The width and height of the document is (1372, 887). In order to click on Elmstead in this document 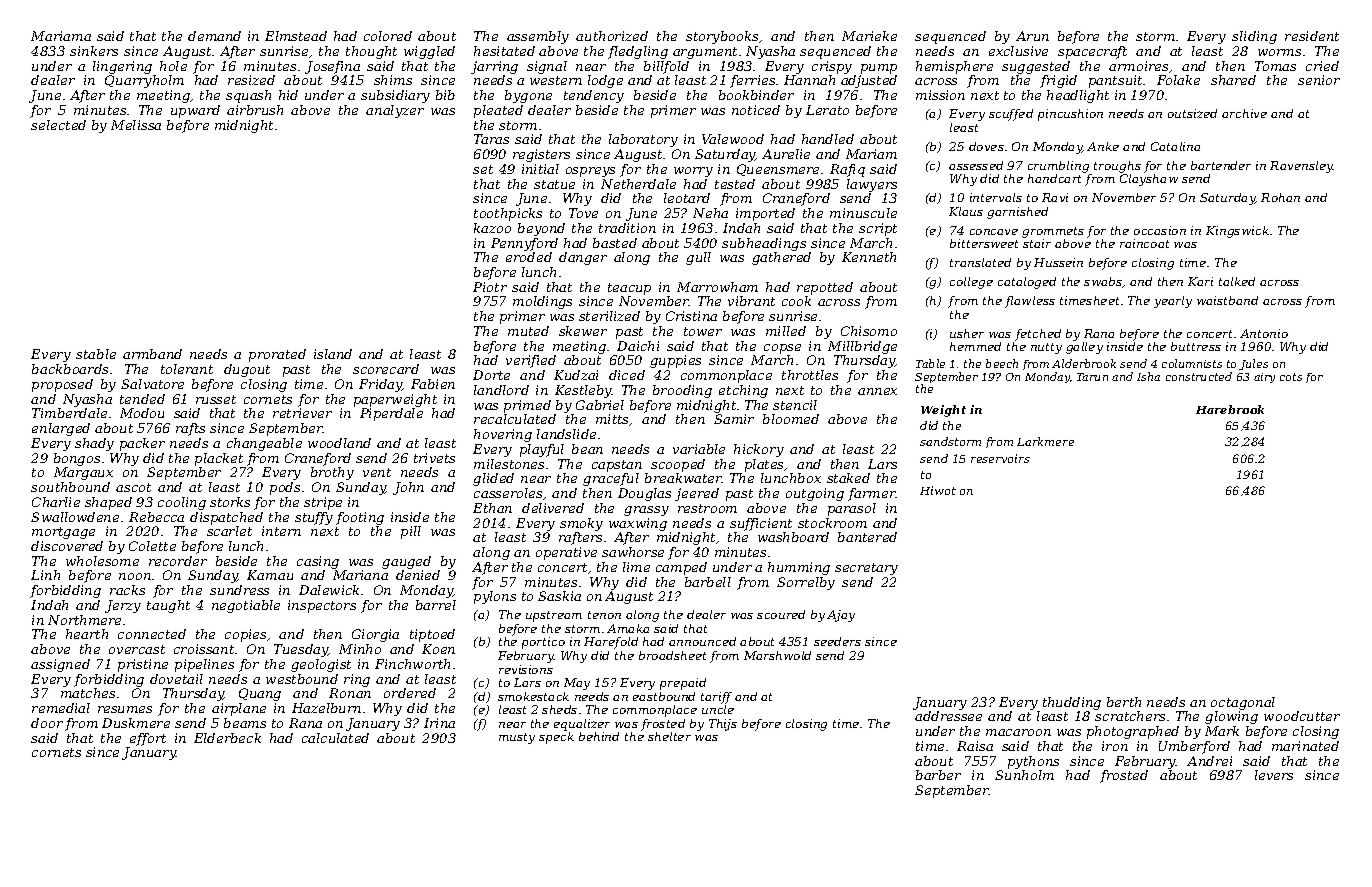, I will do `click(296, 36)`.
